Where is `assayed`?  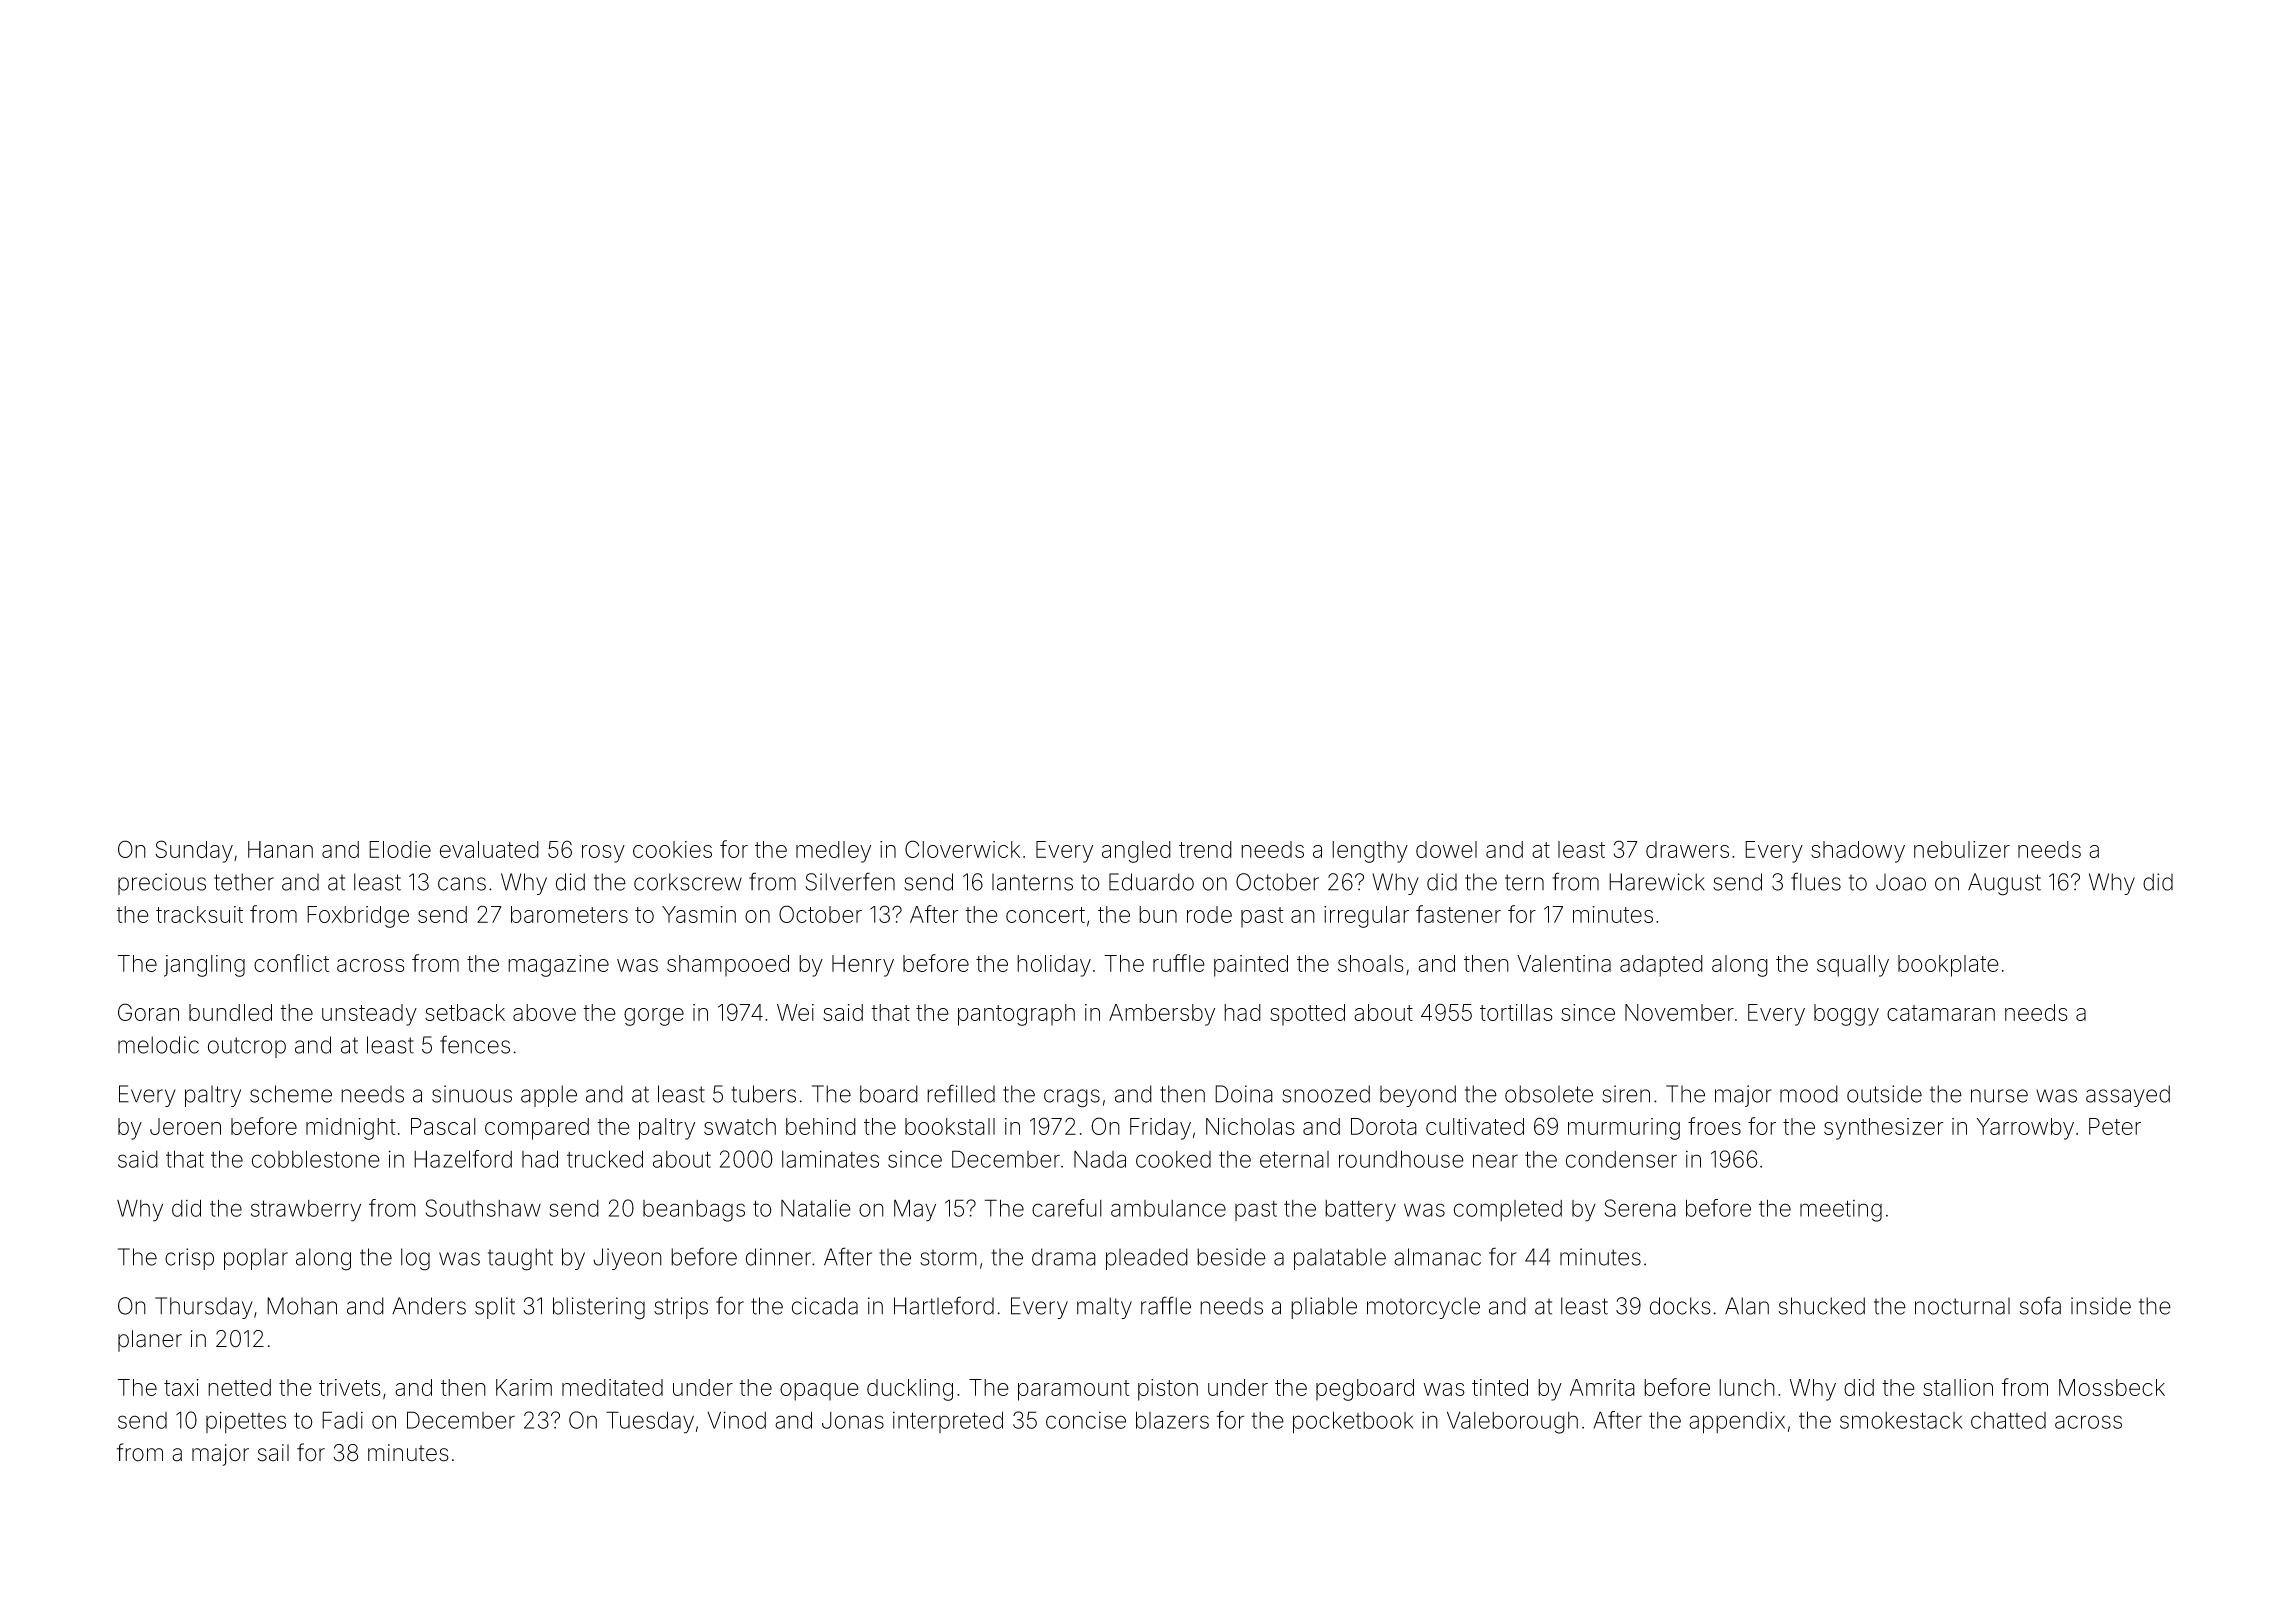
assayed is located at coordinates (2128, 1096).
